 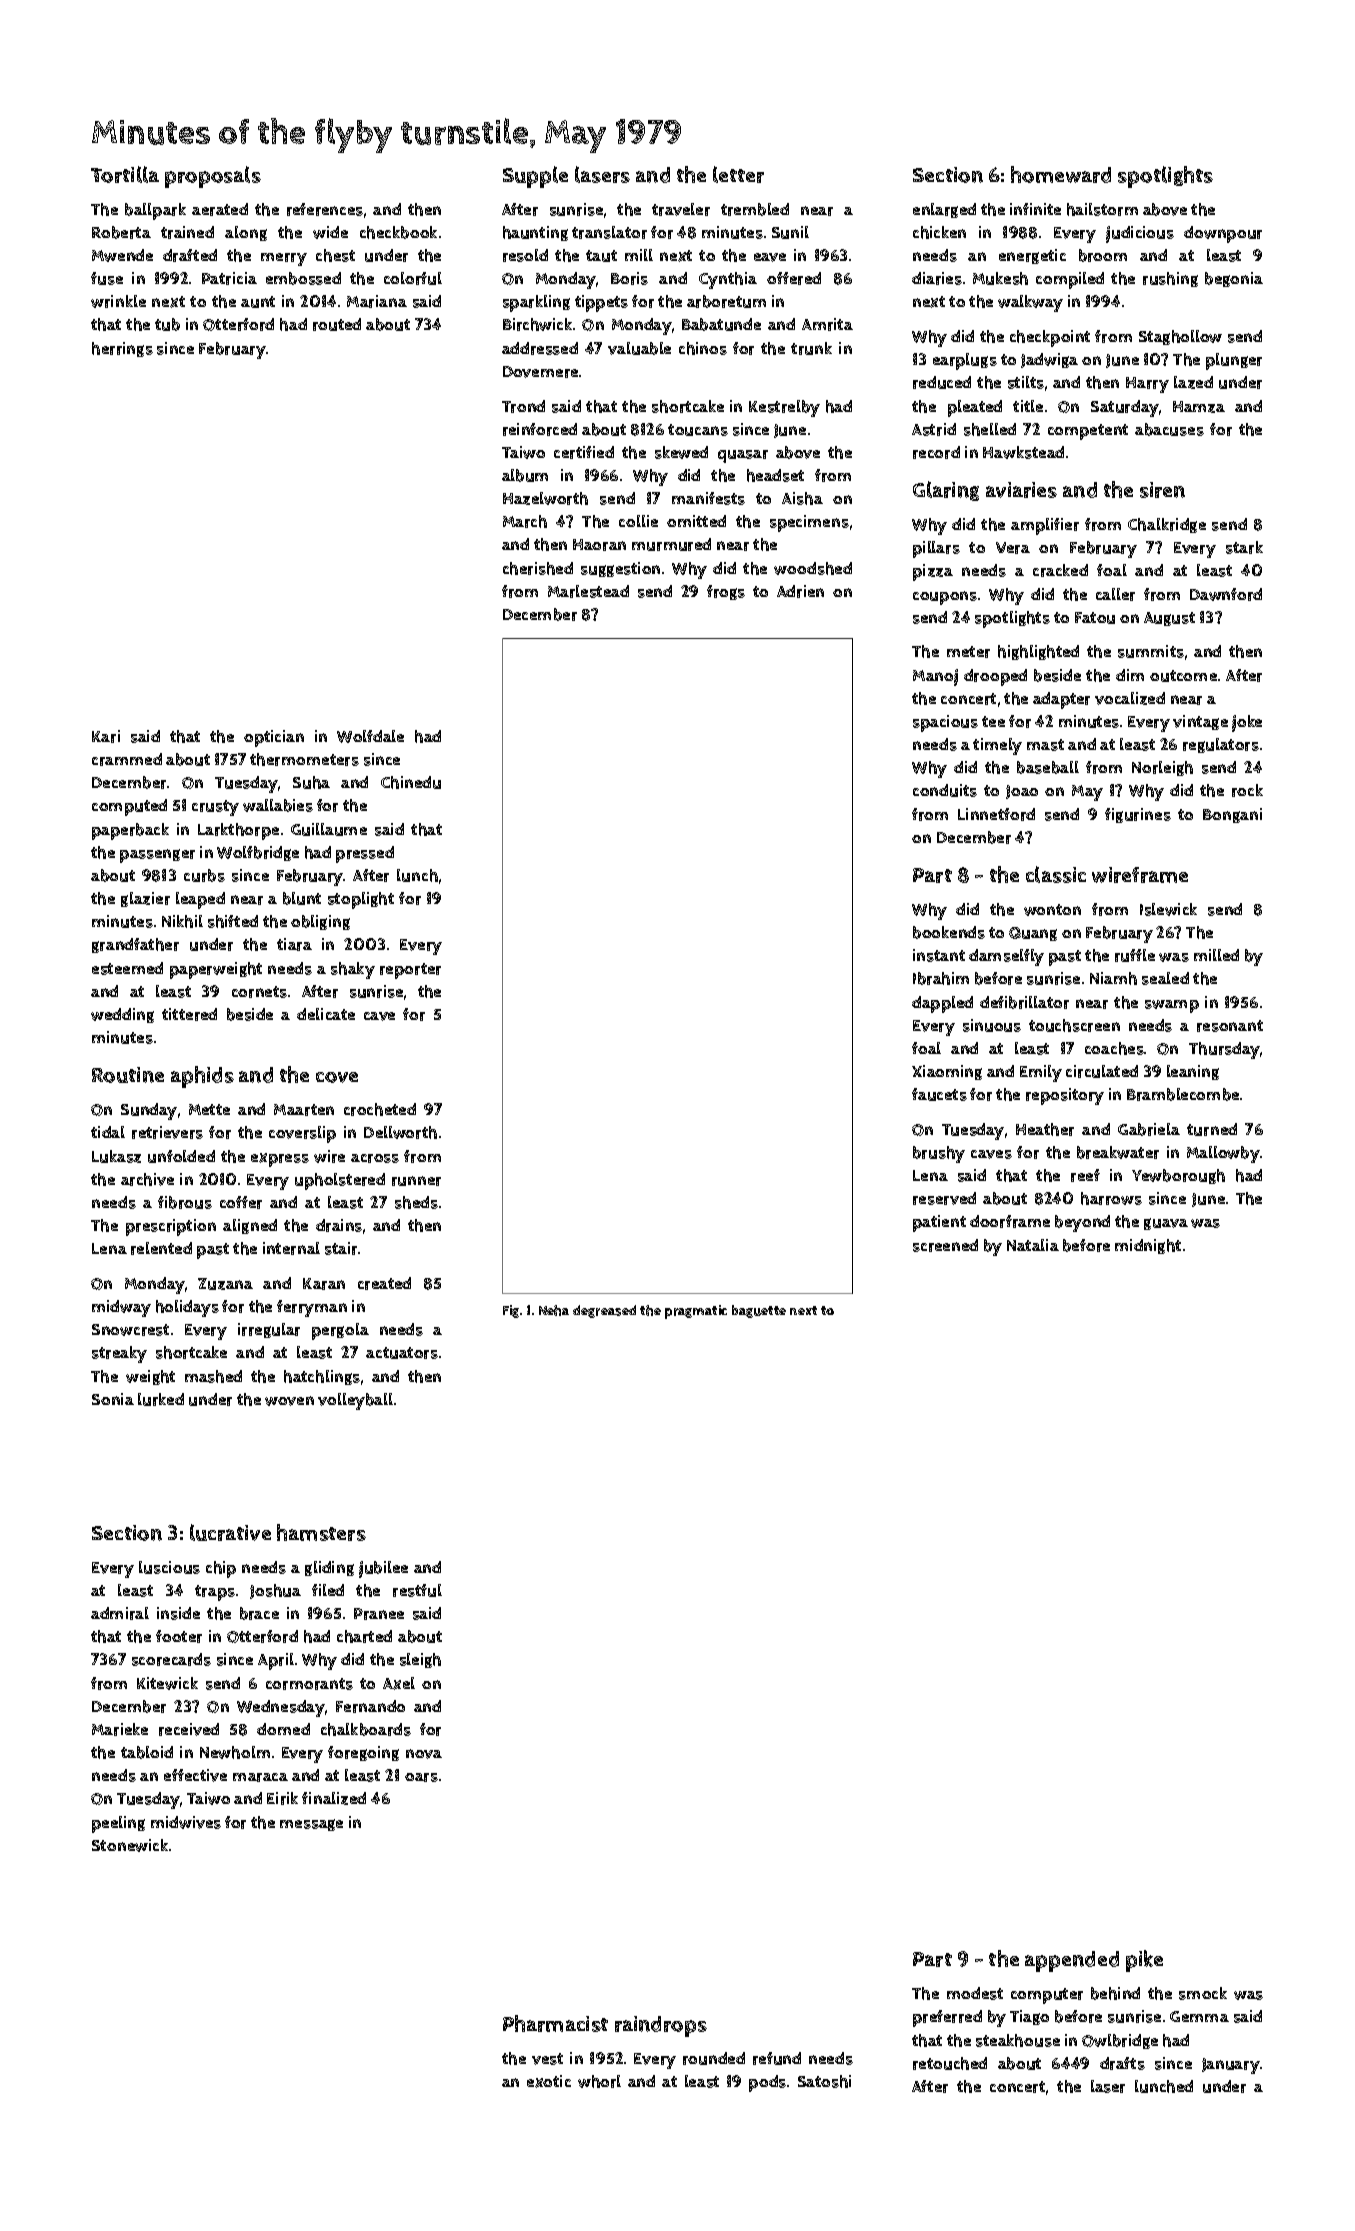 I want to click on raindrops, so click(x=661, y=2026).
